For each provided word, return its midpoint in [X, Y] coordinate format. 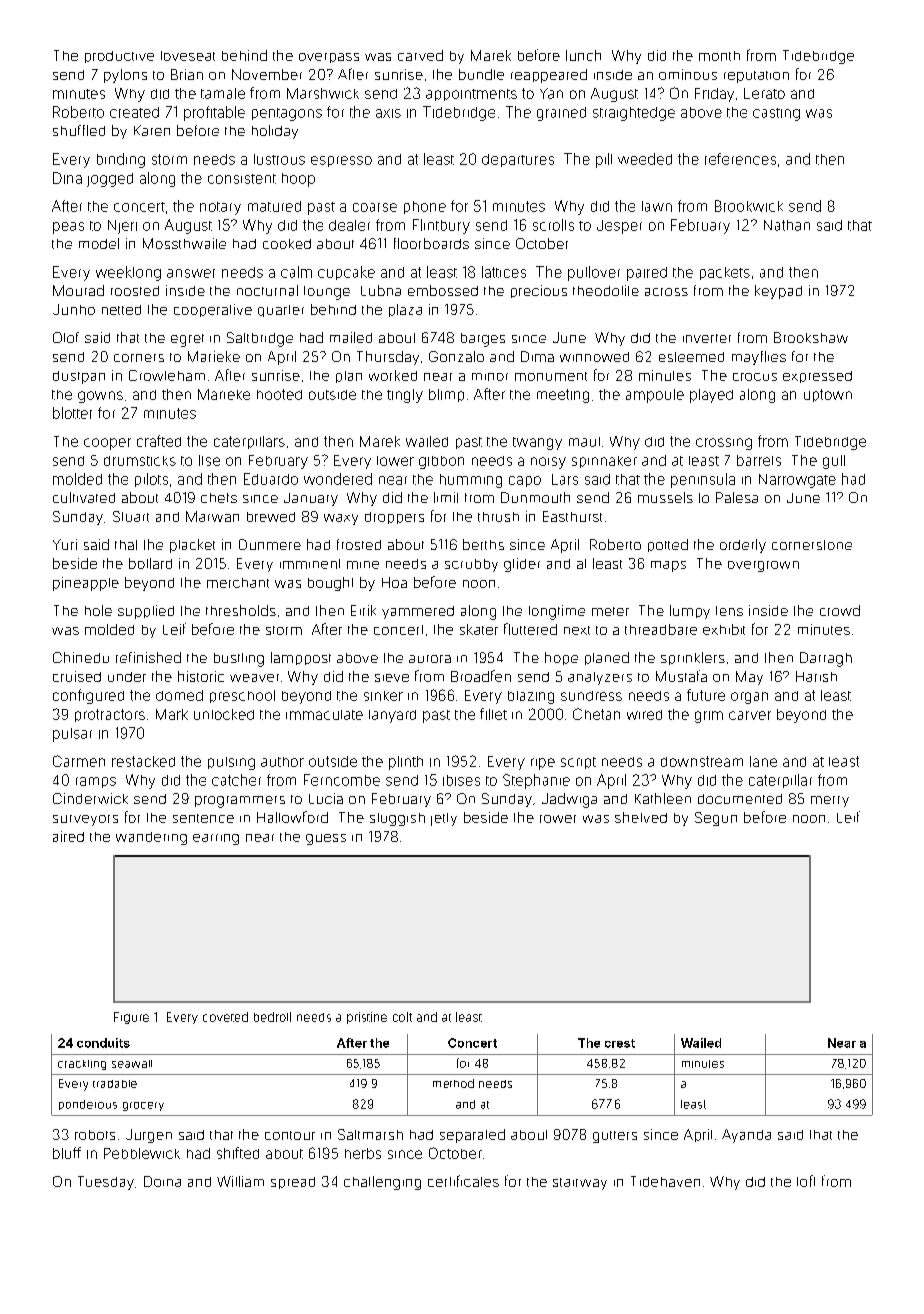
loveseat [188, 56]
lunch [583, 55]
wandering [151, 838]
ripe [543, 764]
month [719, 56]
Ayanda [746, 1136]
